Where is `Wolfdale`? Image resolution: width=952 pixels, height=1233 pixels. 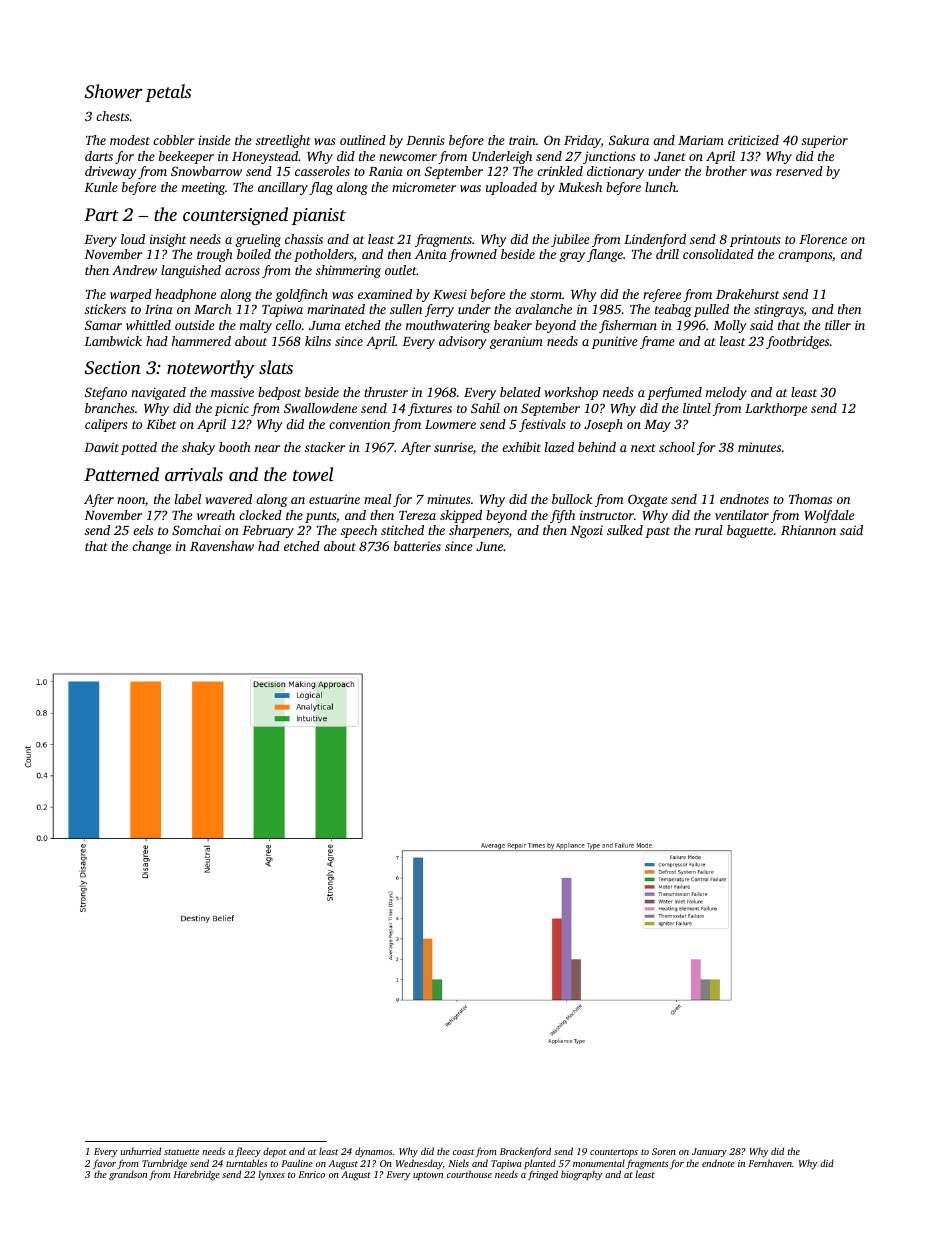 Wolfdale is located at coordinates (829, 516).
